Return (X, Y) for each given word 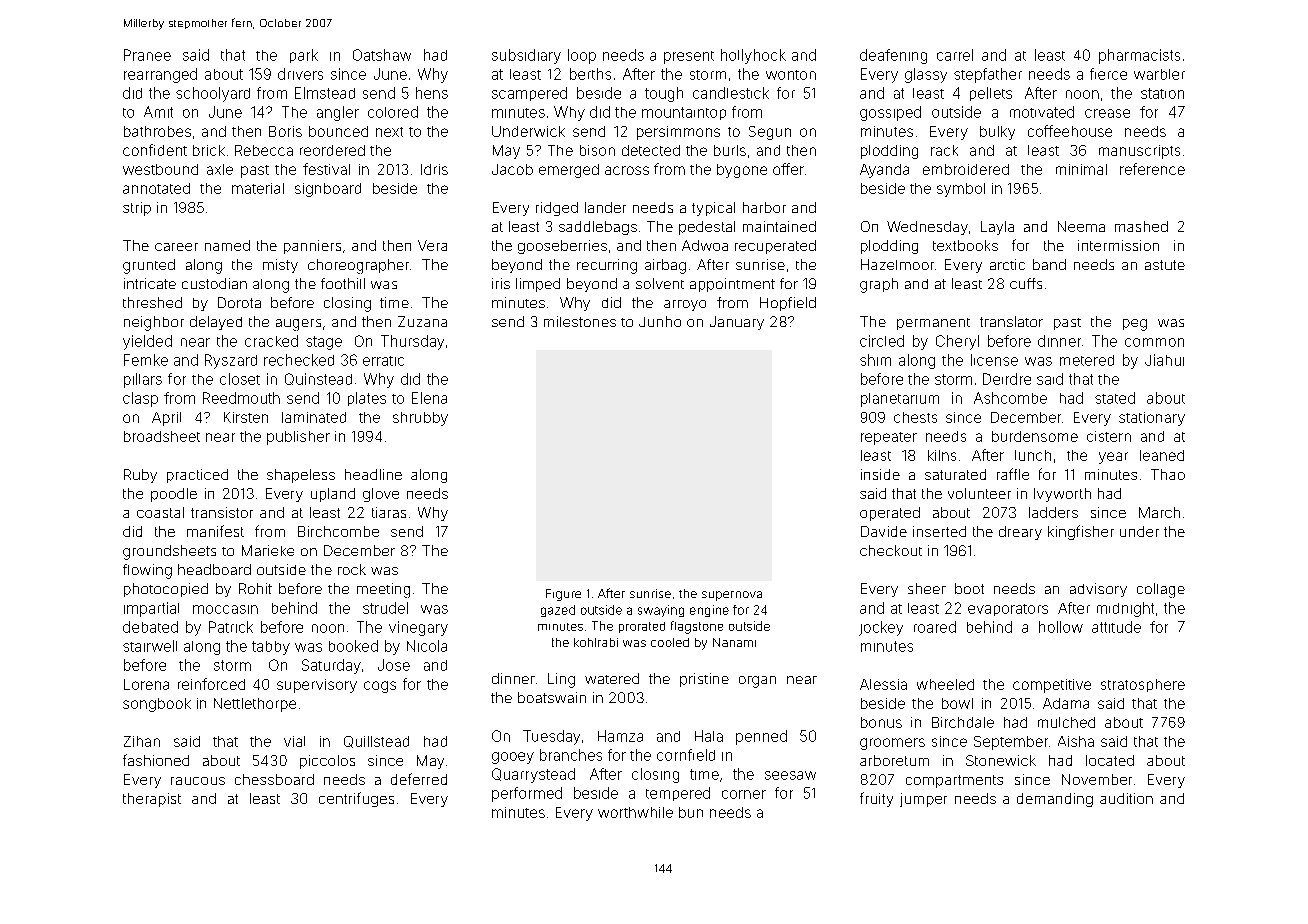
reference (1152, 169)
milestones (580, 321)
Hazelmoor (897, 264)
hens (432, 93)
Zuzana (422, 321)
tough (664, 94)
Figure (563, 595)
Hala (709, 736)
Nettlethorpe (255, 705)
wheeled (945, 684)
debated (150, 627)
